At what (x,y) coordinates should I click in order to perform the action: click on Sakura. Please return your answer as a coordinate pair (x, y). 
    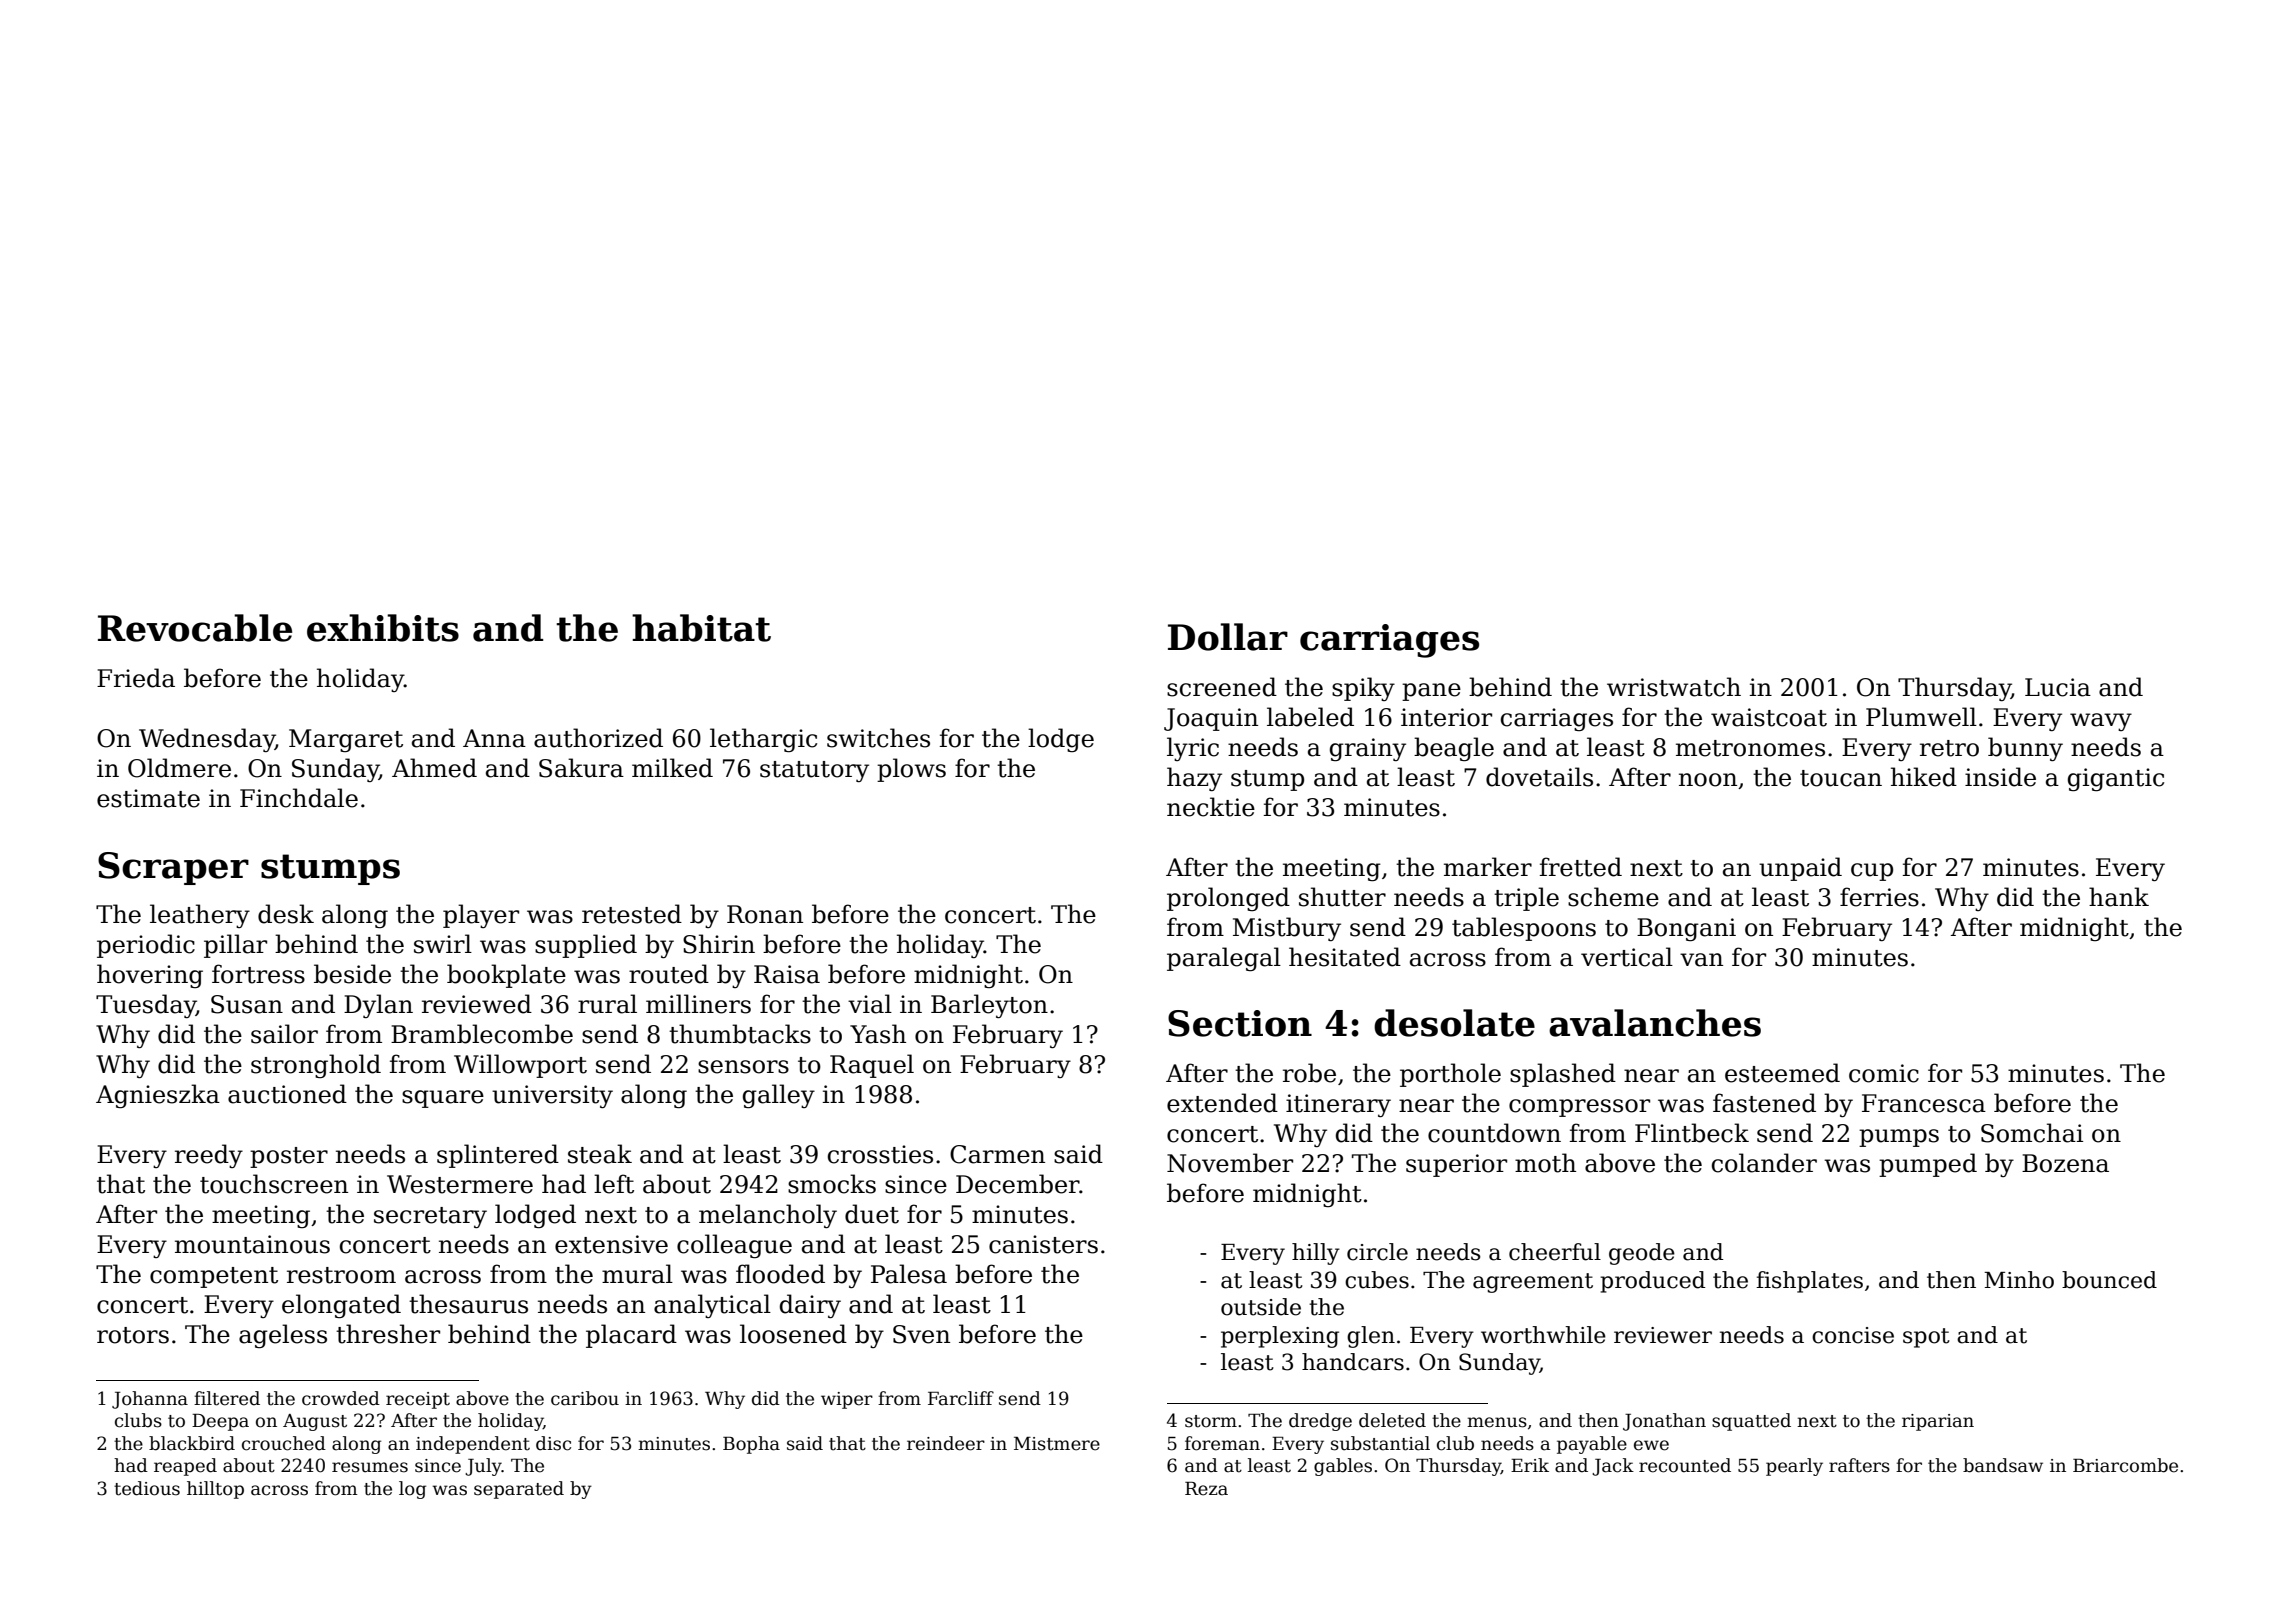
    Looking at the image, I should click on (581, 768).
